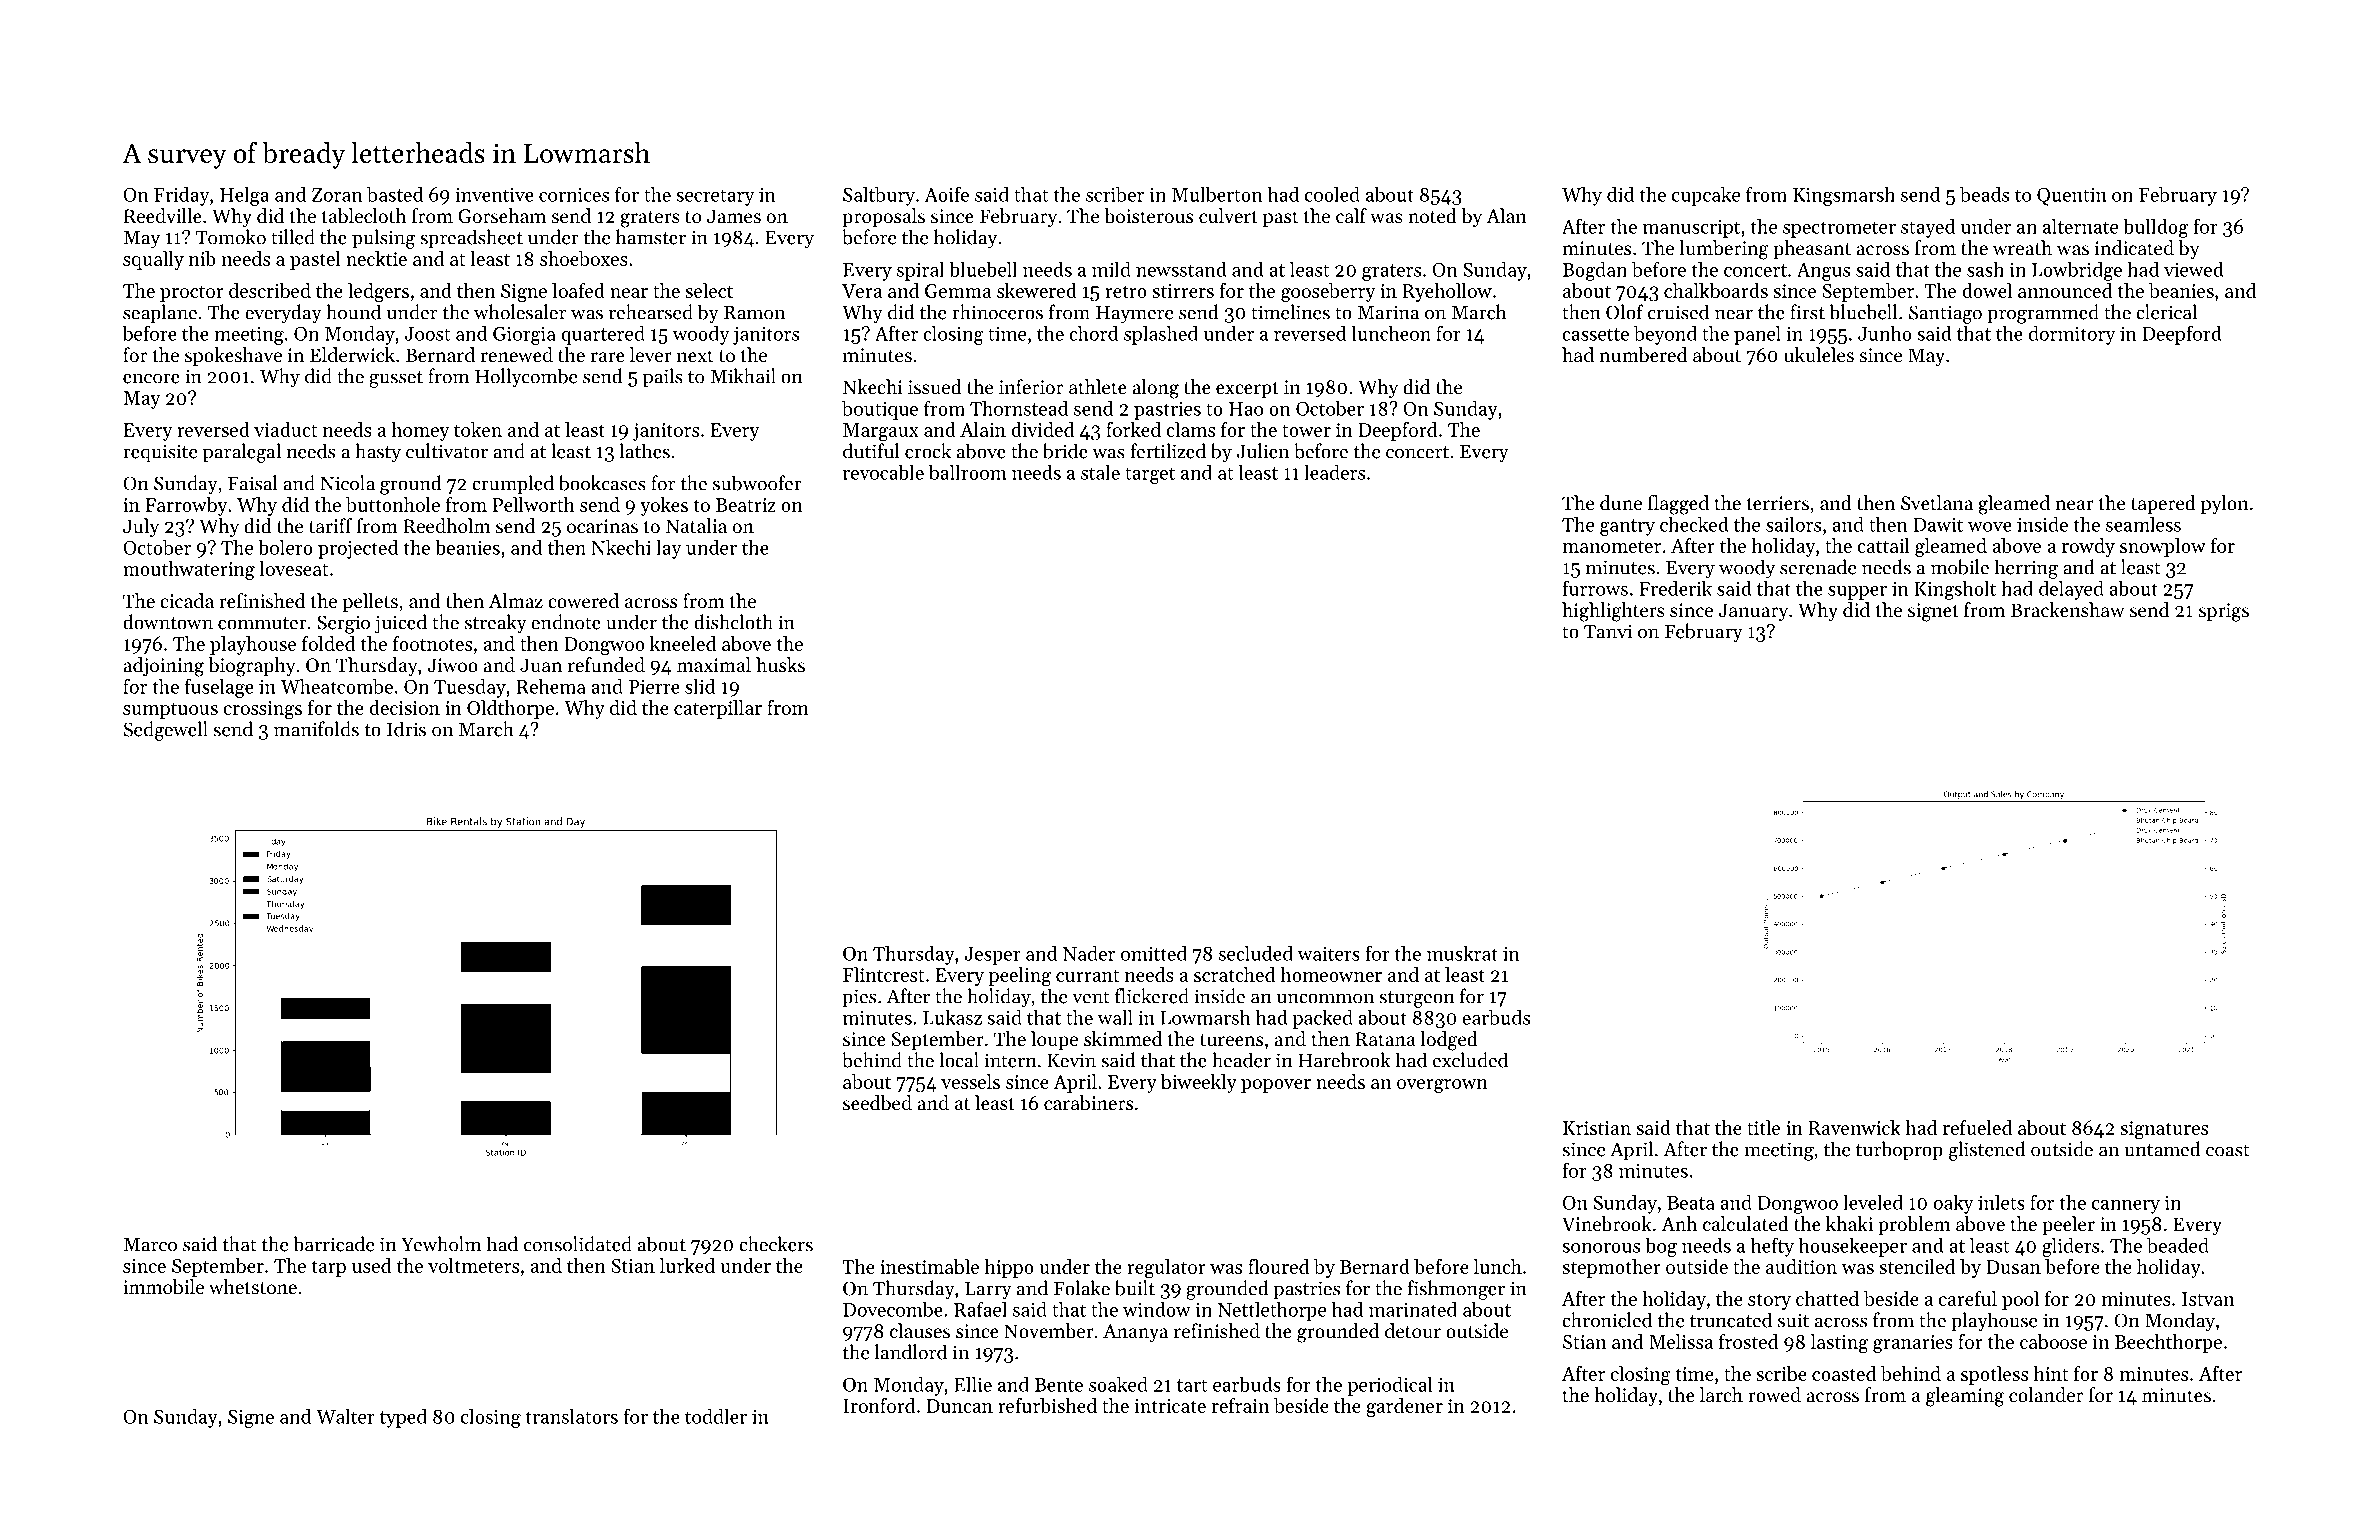 Image resolution: width=2380 pixels, height=1540 pixels. What do you see at coordinates (2067, 610) in the page?
I see `Brackenshaw` at bounding box center [2067, 610].
